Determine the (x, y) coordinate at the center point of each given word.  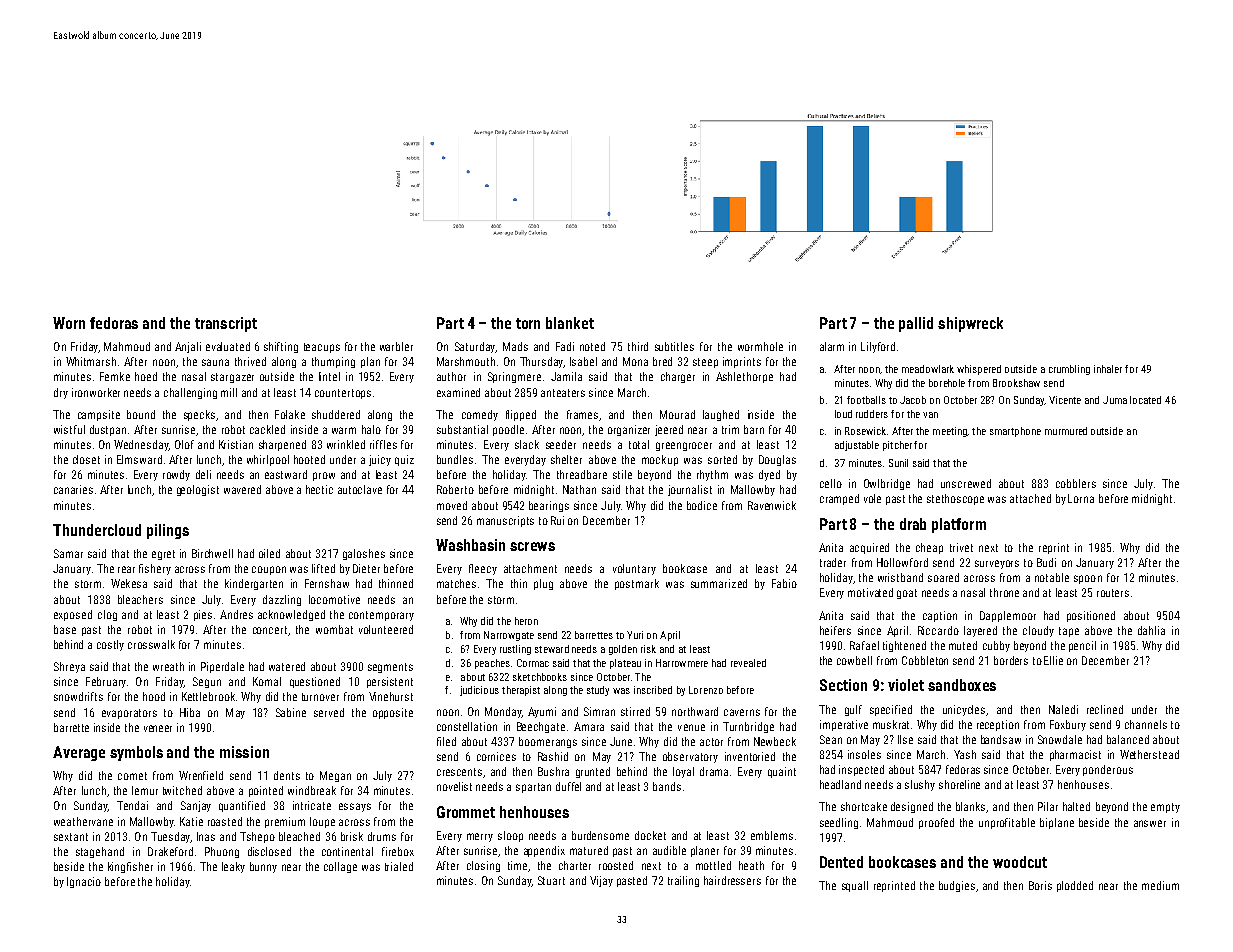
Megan (335, 776)
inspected (861, 770)
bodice (702, 505)
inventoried (750, 756)
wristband (900, 577)
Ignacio (84, 882)
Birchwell (212, 553)
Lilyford (878, 347)
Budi (1046, 562)
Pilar (1048, 806)
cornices (496, 756)
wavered (242, 489)
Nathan (579, 489)
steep (705, 363)
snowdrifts (78, 696)
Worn (69, 323)
